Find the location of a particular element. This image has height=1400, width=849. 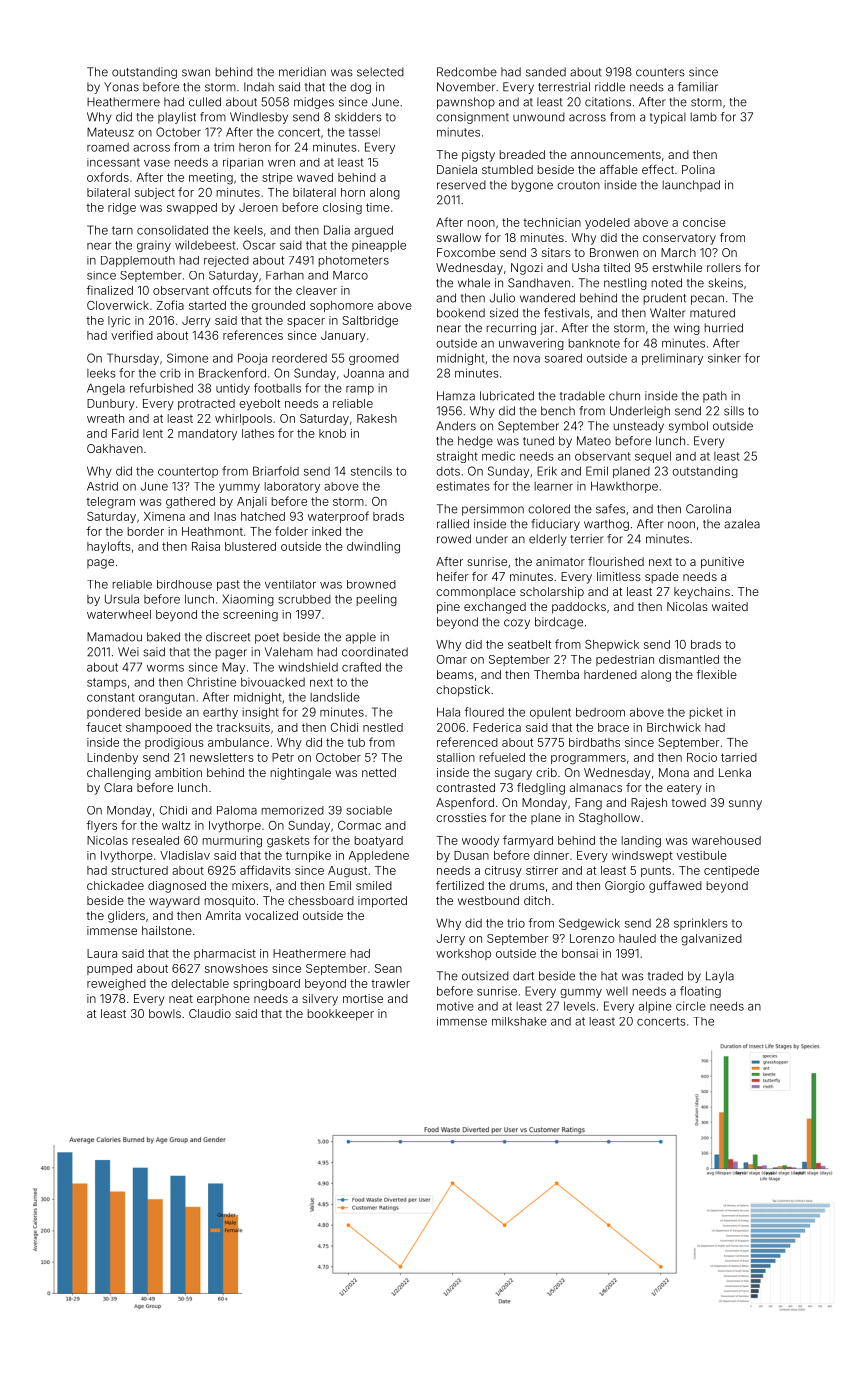

silvery is located at coordinates (320, 1000).
